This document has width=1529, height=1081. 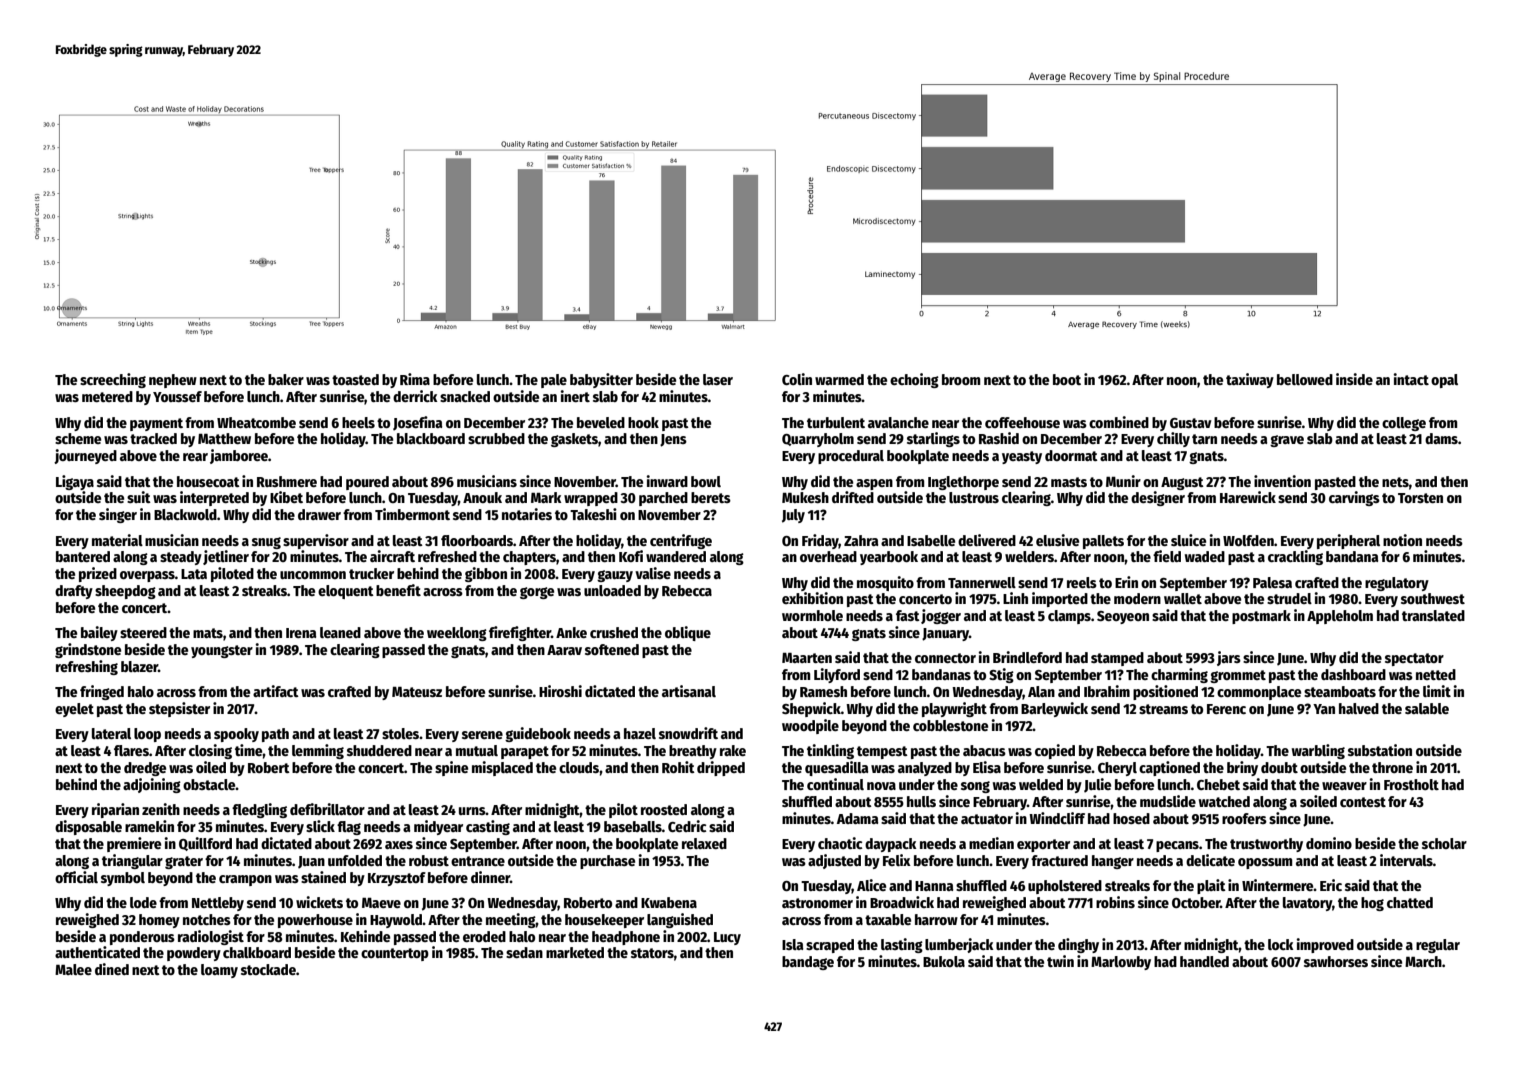 I want to click on supervisor, so click(x=316, y=541).
